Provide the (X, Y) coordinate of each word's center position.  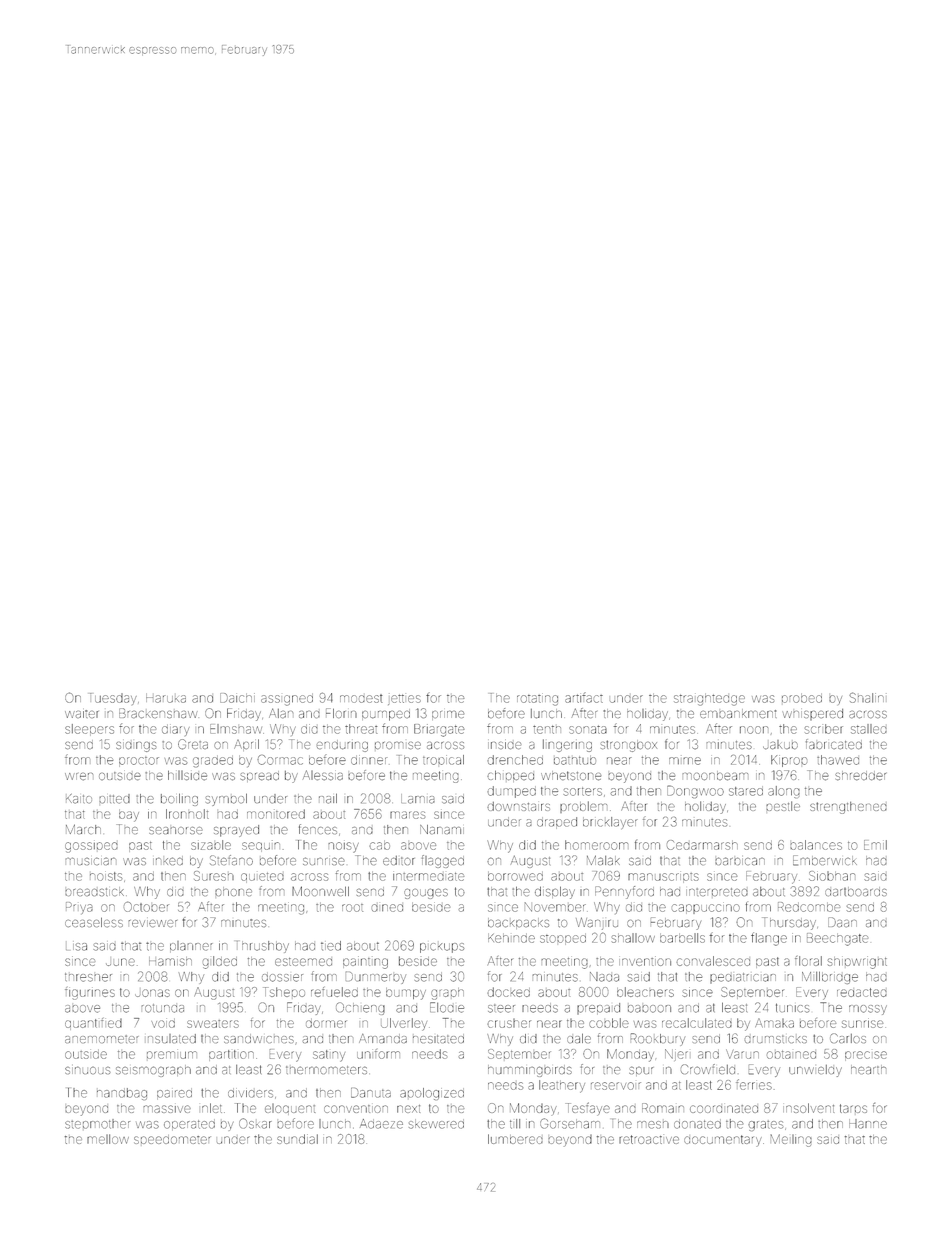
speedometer (172, 1139)
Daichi (237, 698)
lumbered (515, 1139)
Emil (875, 845)
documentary (723, 1140)
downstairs (518, 806)
